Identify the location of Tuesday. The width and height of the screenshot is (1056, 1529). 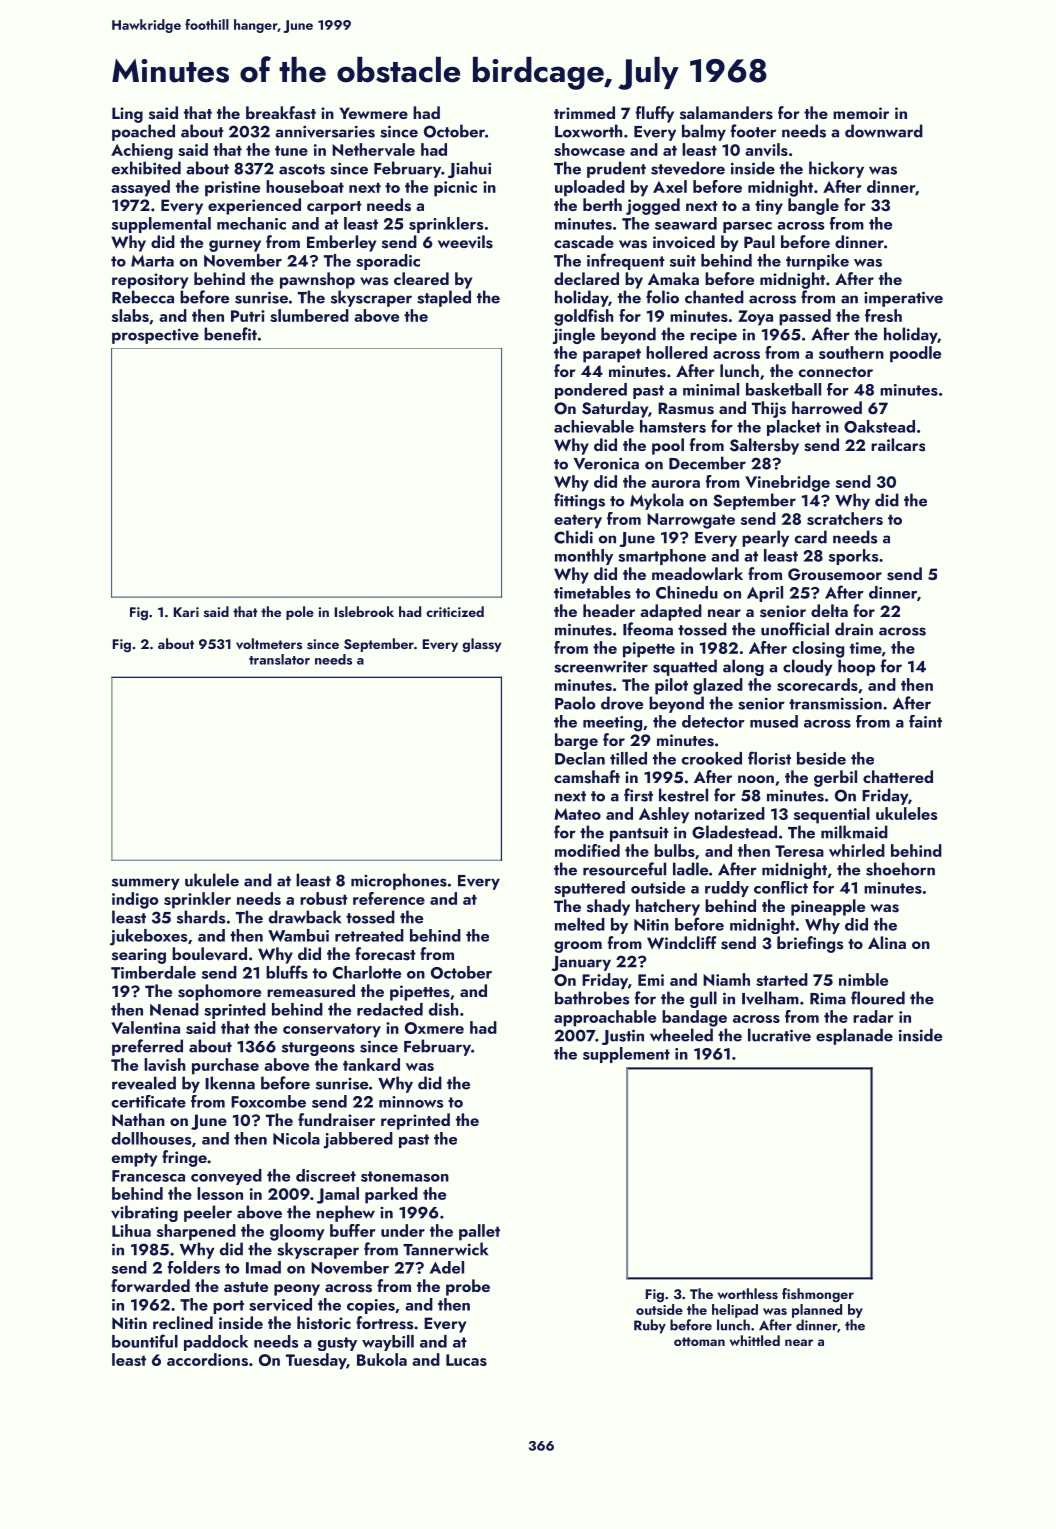
(316, 1361).
